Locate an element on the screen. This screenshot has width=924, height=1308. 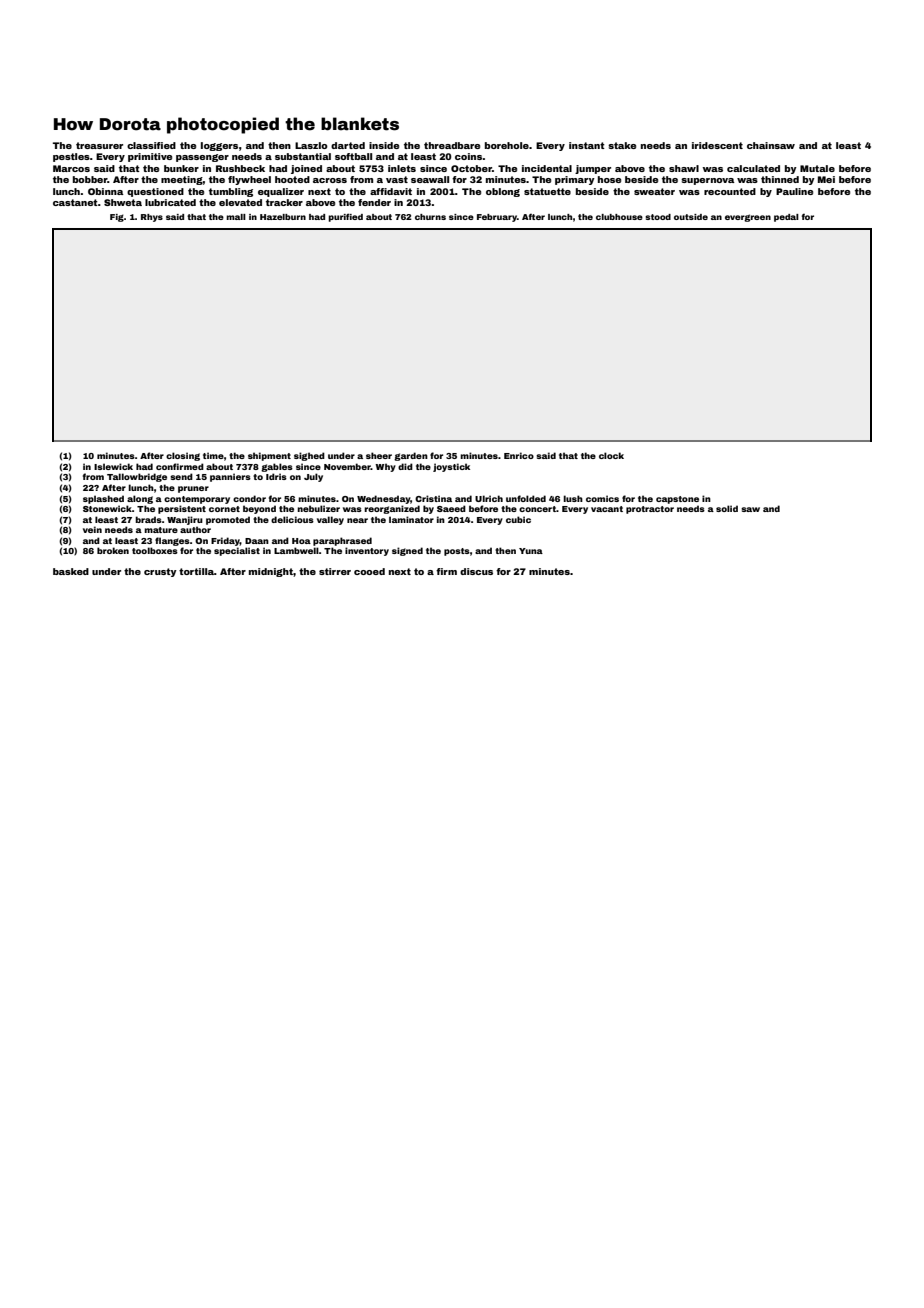
instant is located at coordinates (587, 145).
